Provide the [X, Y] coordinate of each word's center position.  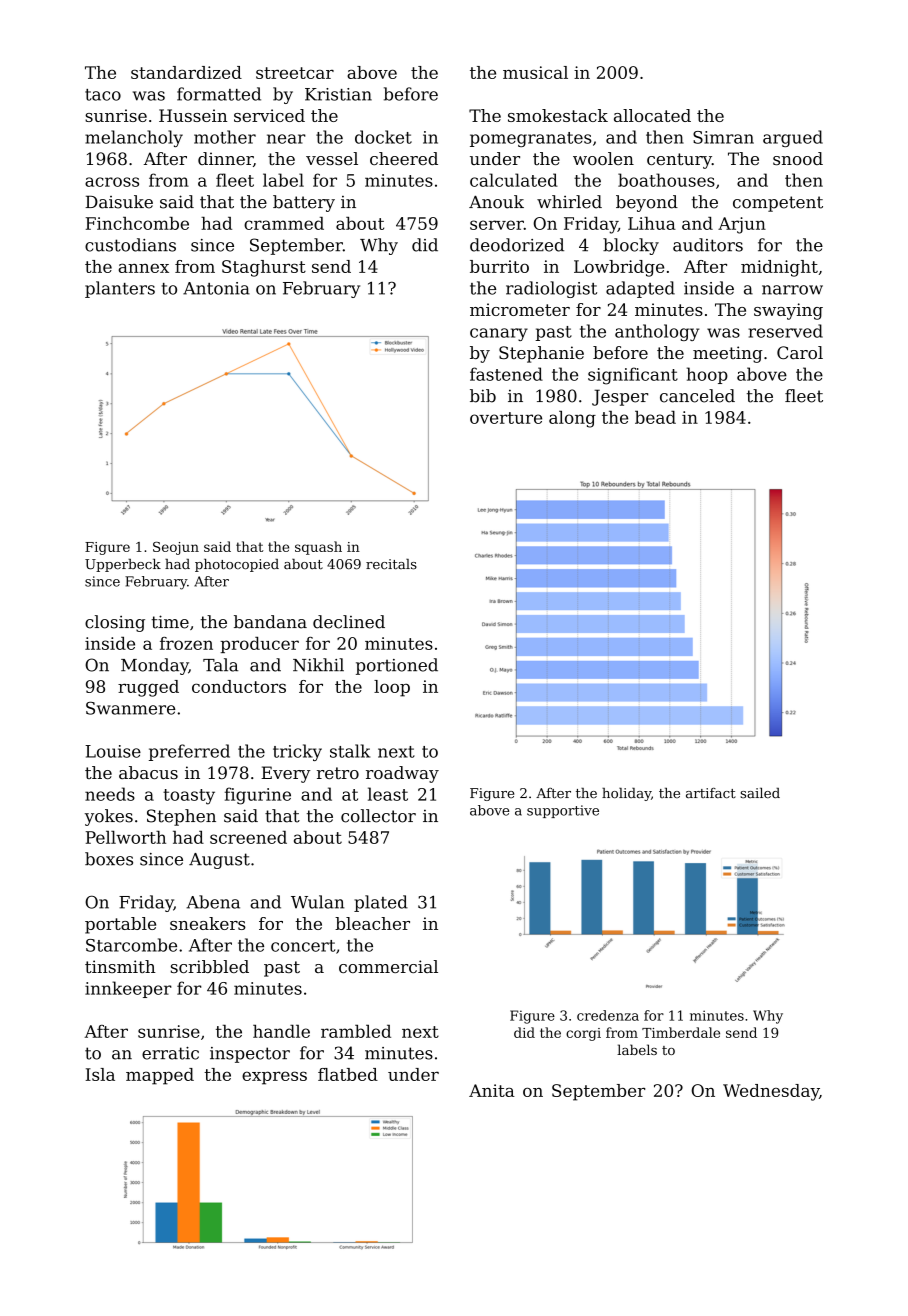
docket [383, 137]
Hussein [193, 115]
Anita [492, 1090]
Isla [100, 1074]
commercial [388, 966]
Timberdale [681, 1032]
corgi [583, 1034]
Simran [723, 137]
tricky [297, 752]
